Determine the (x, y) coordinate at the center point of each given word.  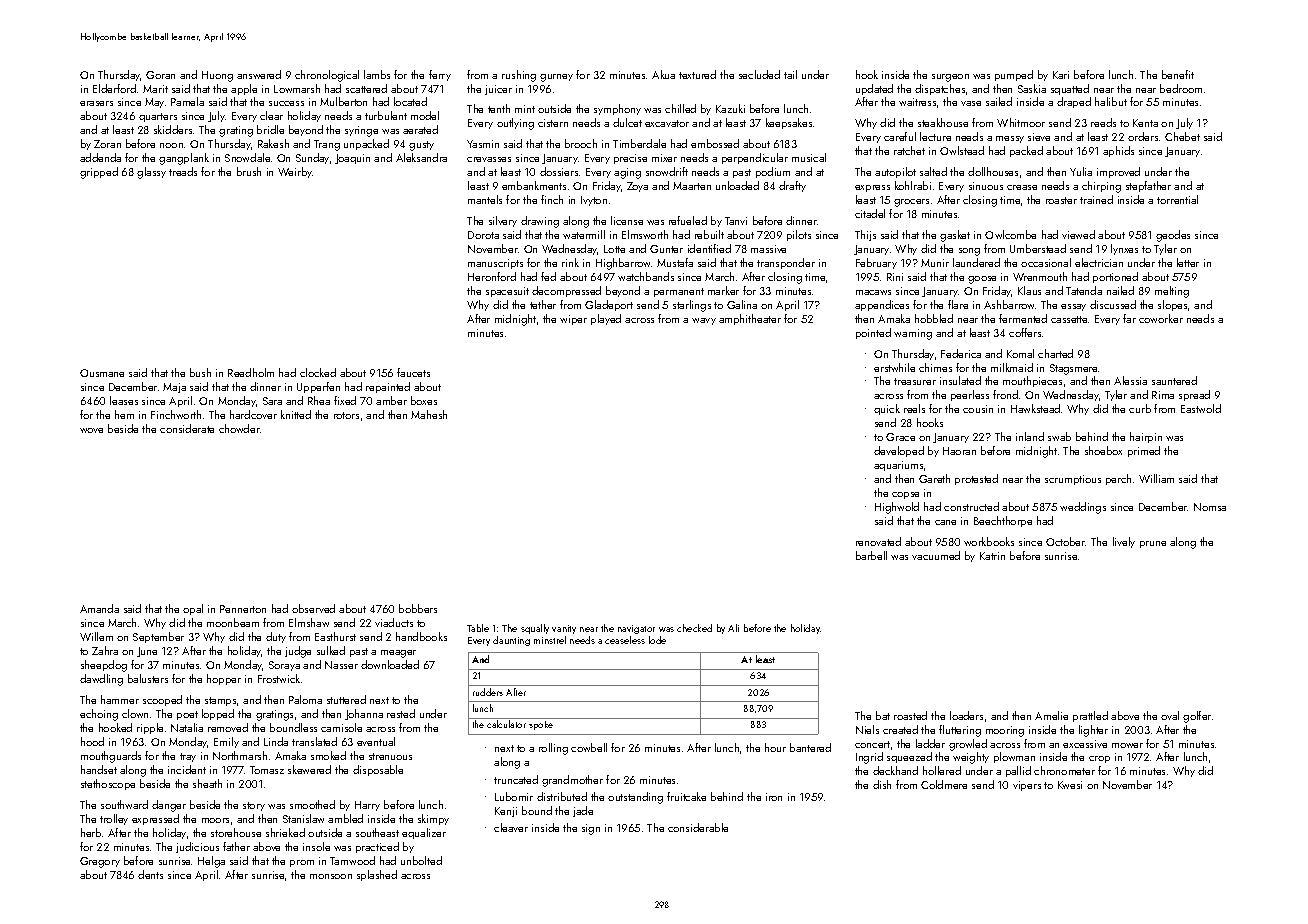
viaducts (394, 622)
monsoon (331, 876)
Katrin (992, 556)
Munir (935, 263)
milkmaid (1012, 367)
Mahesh (429, 414)
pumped (1014, 75)
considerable (698, 827)
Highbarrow (624, 264)
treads (183, 171)
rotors (346, 415)
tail (790, 74)
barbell (871, 555)
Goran (160, 75)
